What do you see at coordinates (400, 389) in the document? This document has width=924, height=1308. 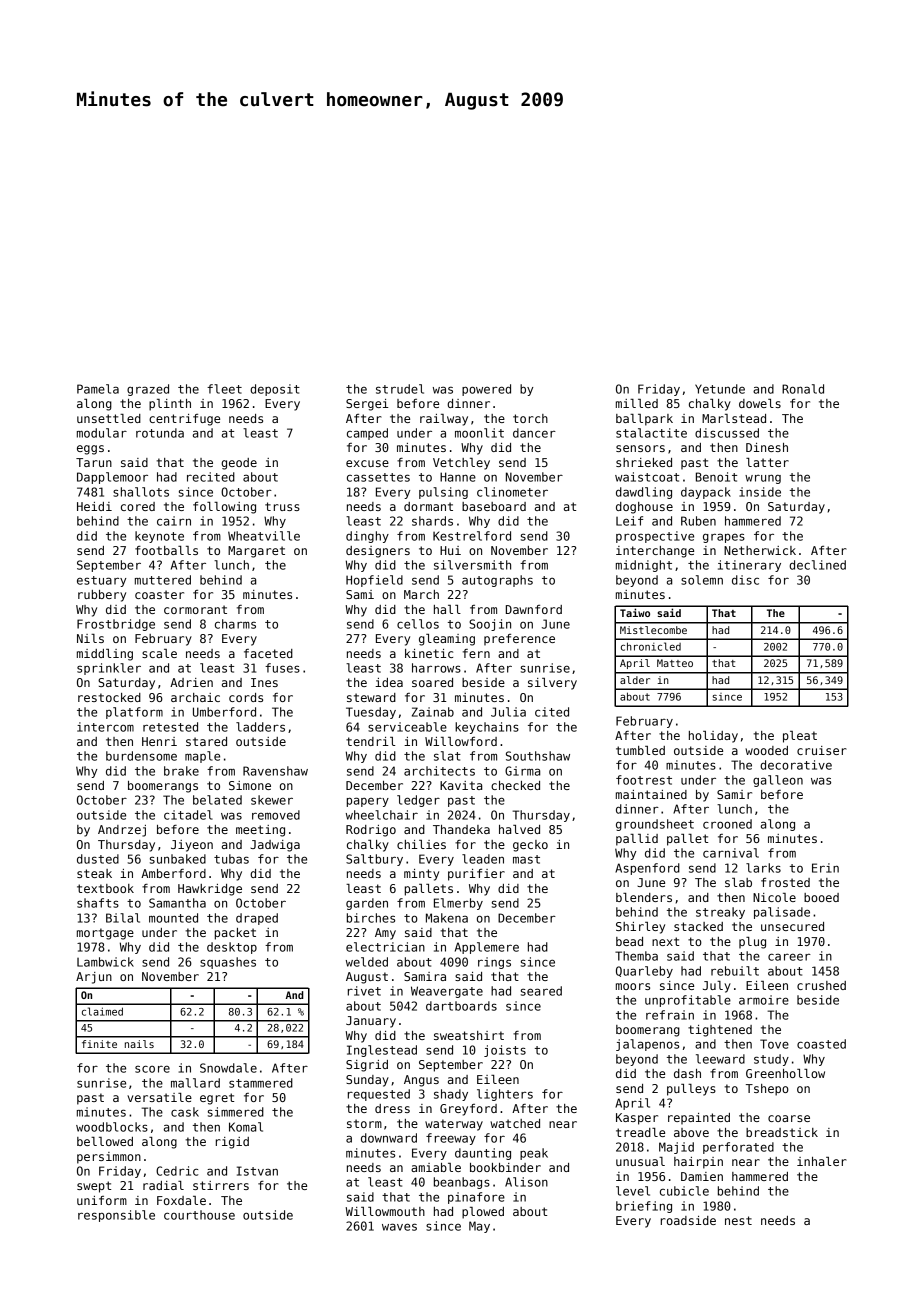 I see `strudel` at bounding box center [400, 389].
